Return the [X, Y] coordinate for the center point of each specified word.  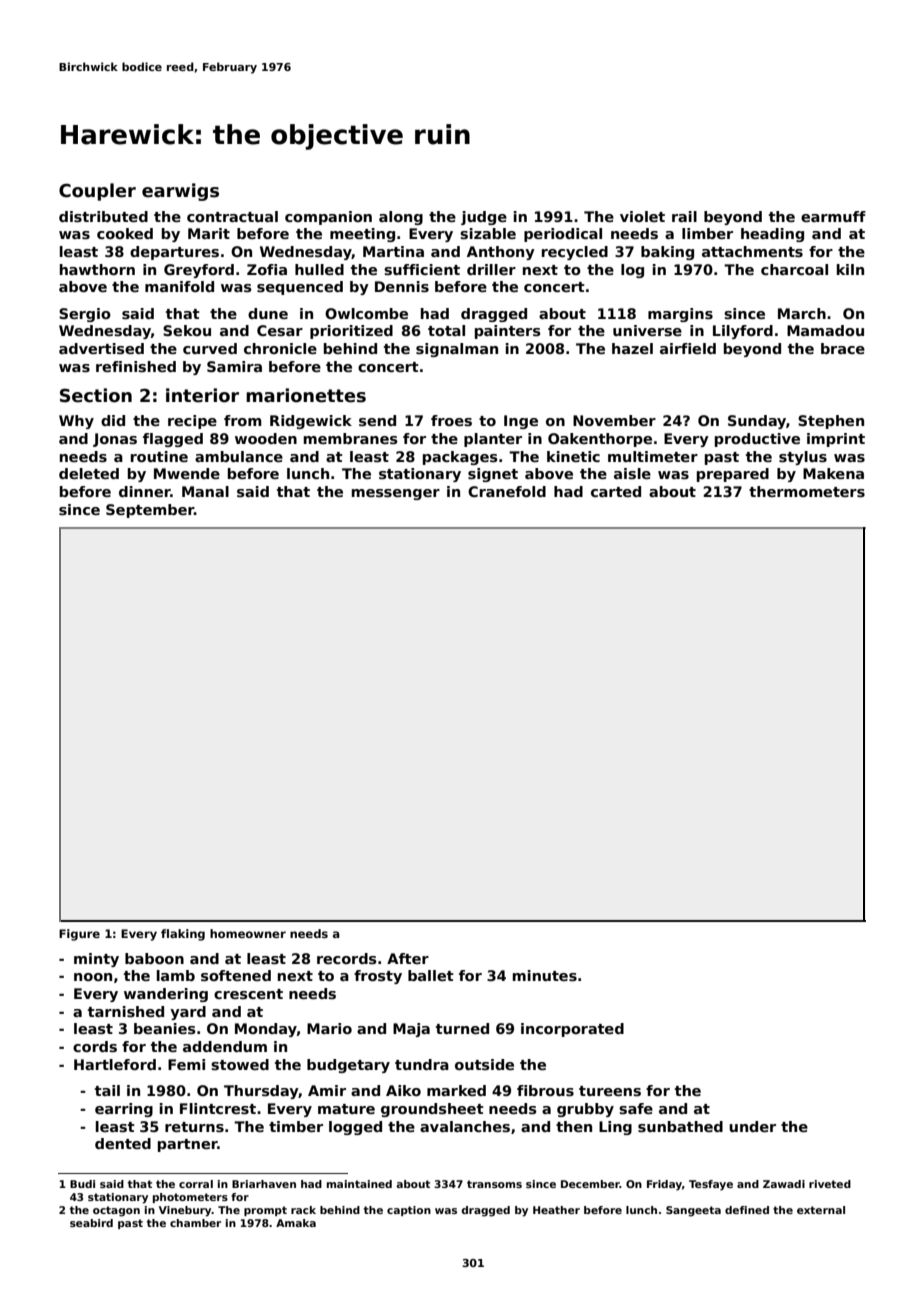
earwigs [180, 192]
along [401, 218]
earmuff [833, 216]
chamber [195, 1223]
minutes [545, 975]
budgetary [348, 1066]
